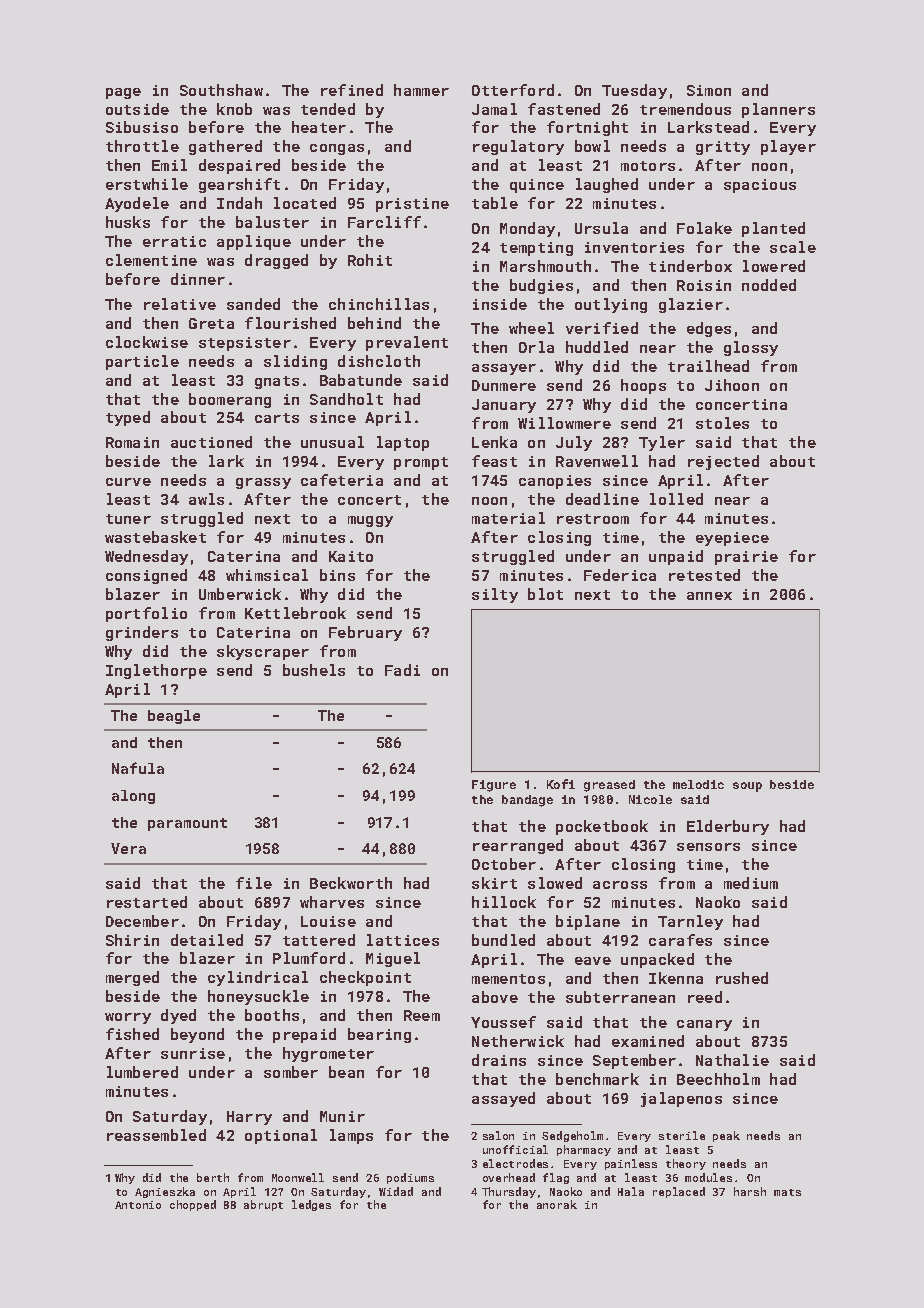  What do you see at coordinates (732, 385) in the image?
I see `Jihoon` at bounding box center [732, 385].
